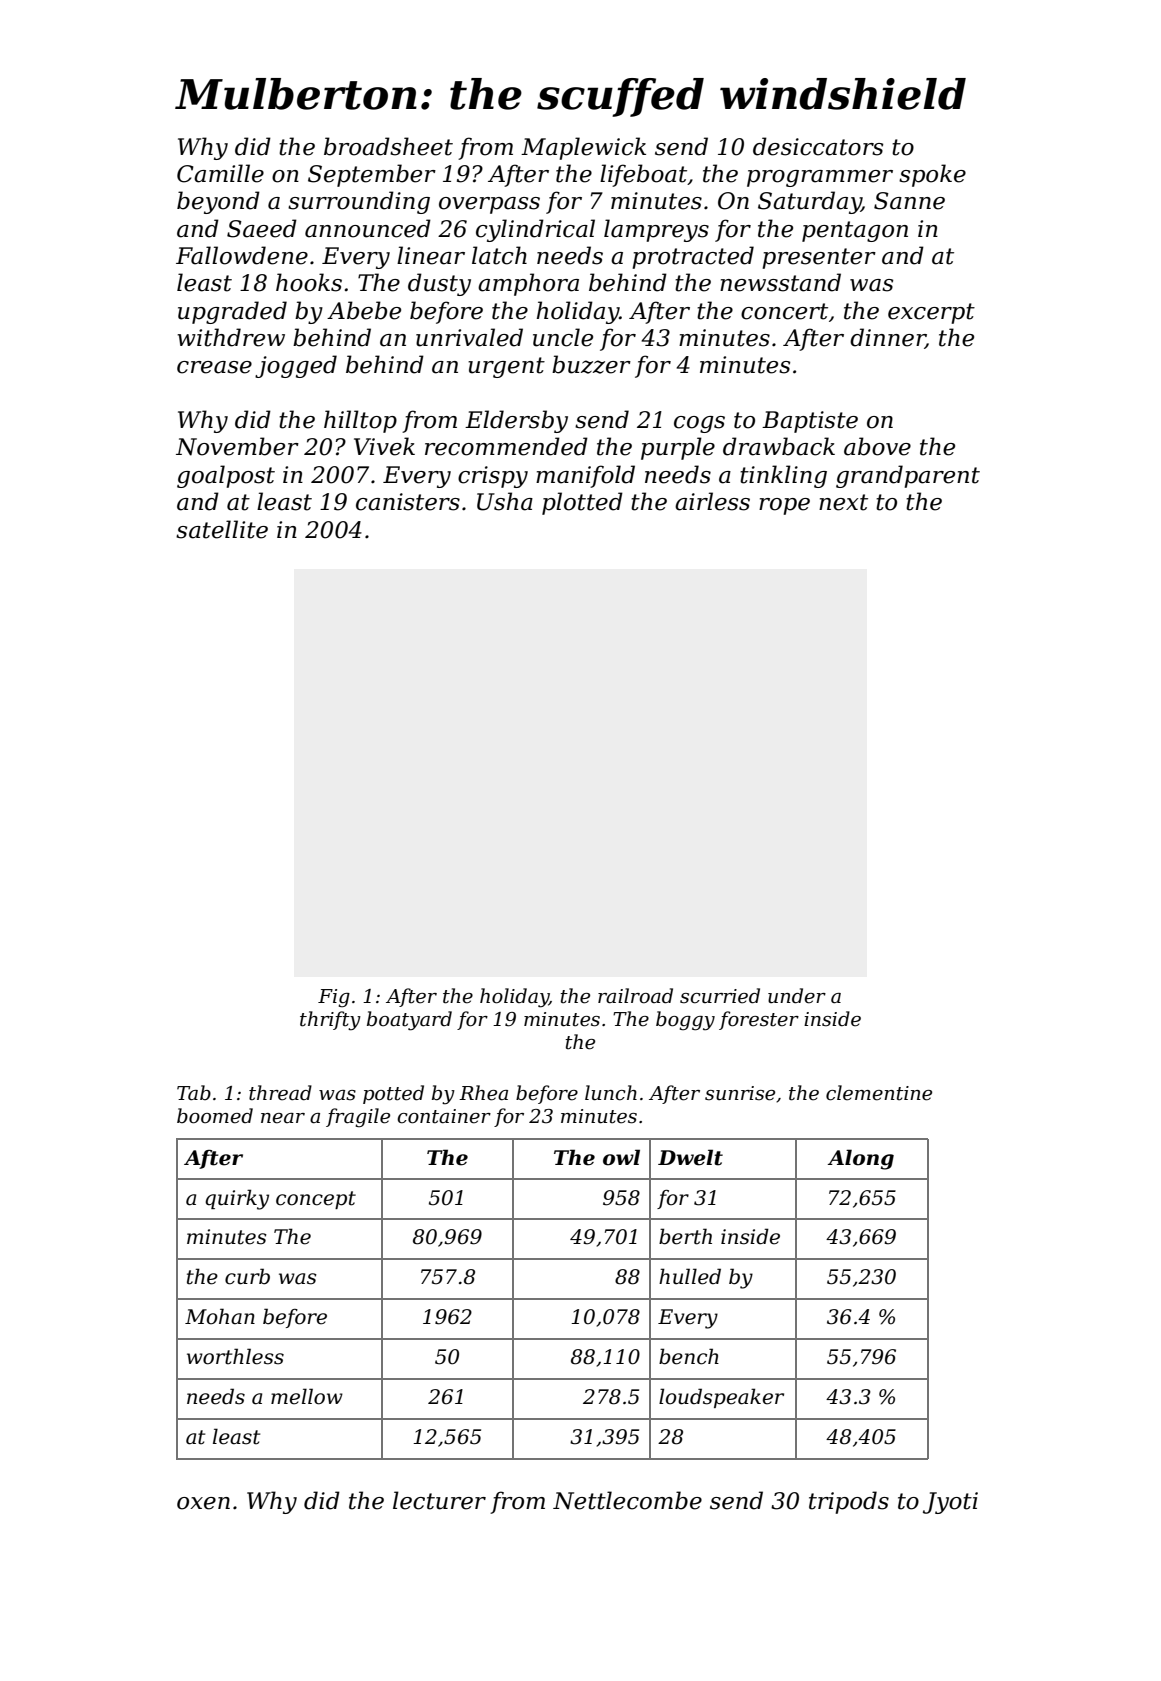 Image resolution: width=1161 pixels, height=1681 pixels. What do you see at coordinates (818, 146) in the page?
I see `desiccators` at bounding box center [818, 146].
